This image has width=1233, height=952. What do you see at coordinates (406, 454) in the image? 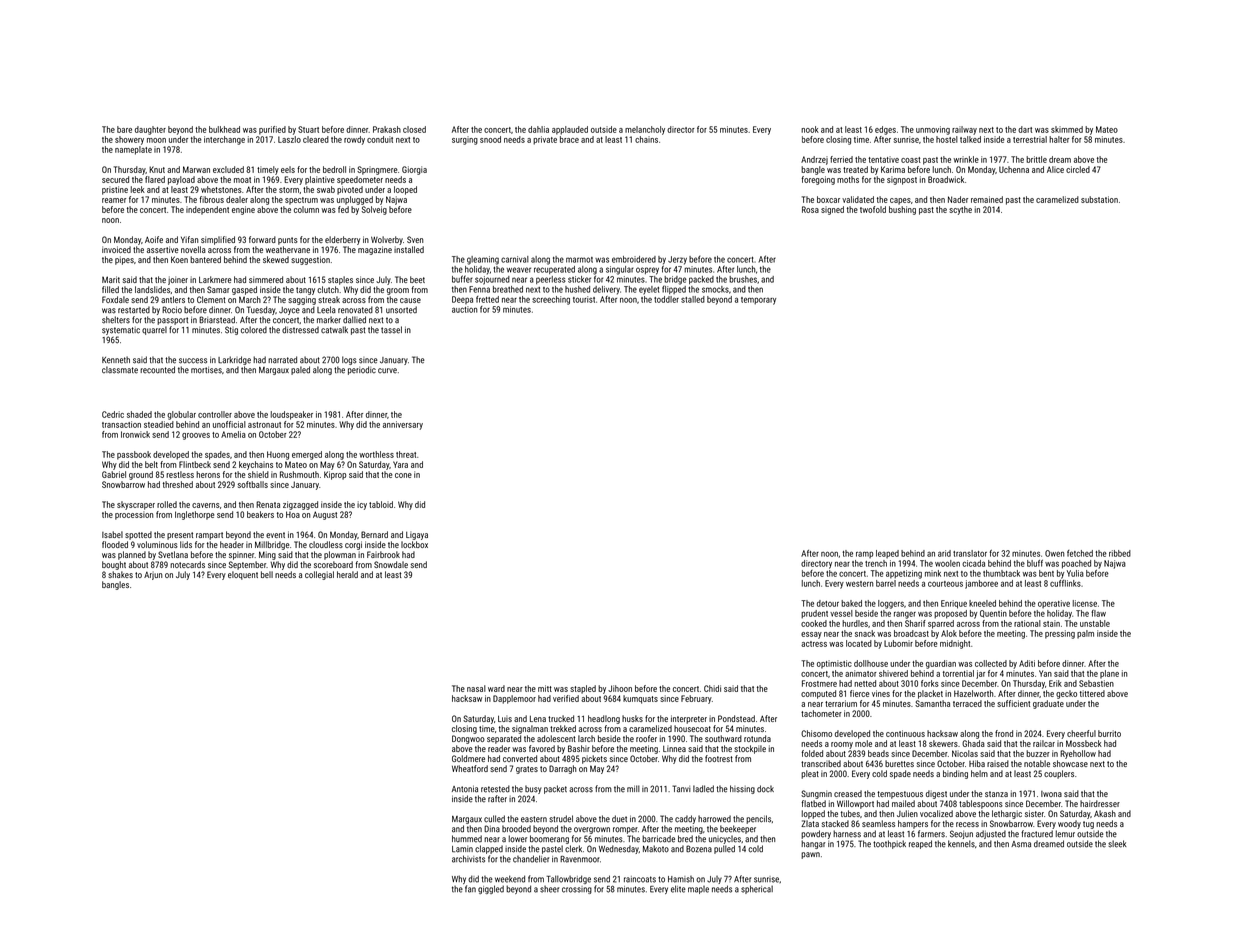
I see `threat` at bounding box center [406, 454].
